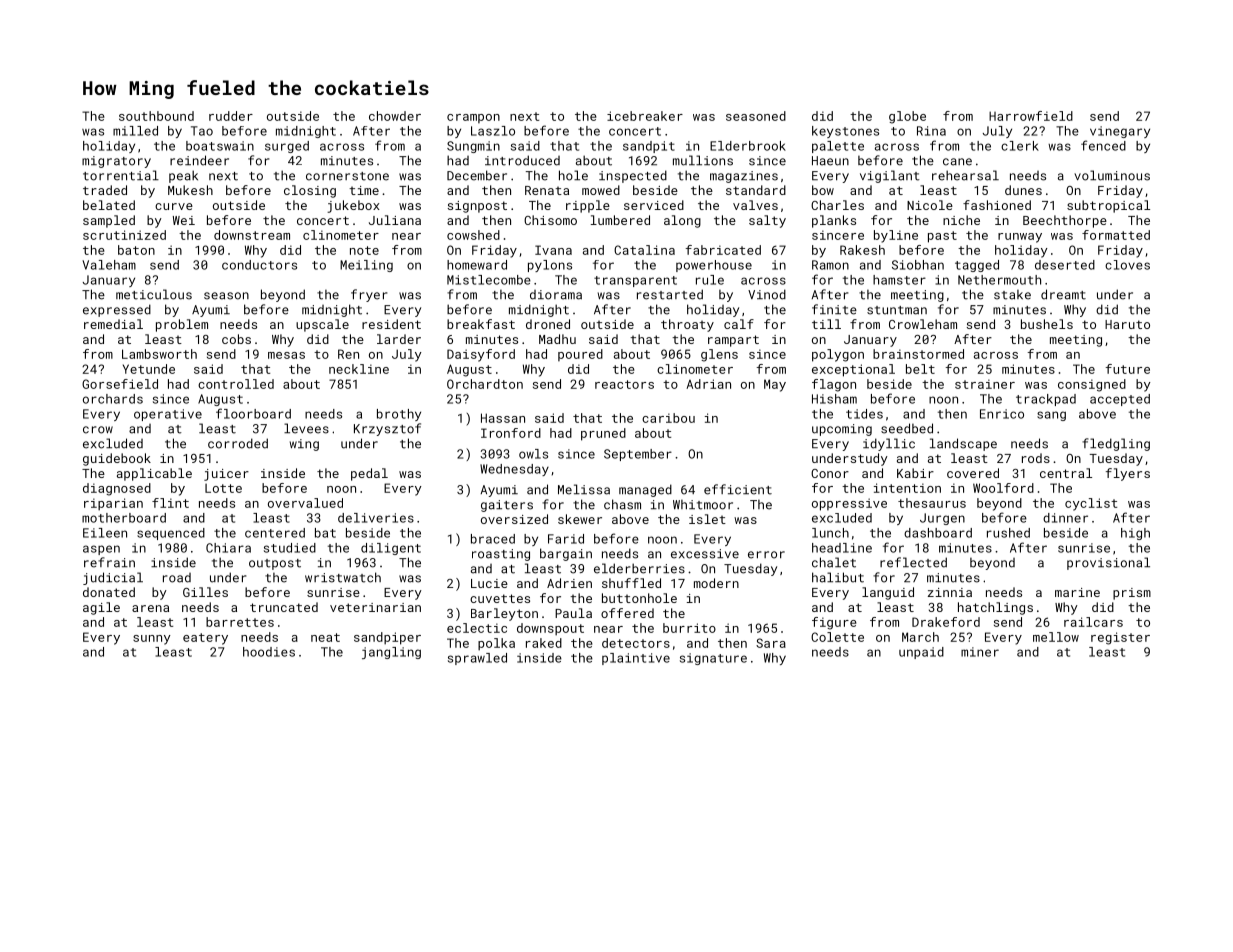  I want to click on hoodies, so click(269, 652).
